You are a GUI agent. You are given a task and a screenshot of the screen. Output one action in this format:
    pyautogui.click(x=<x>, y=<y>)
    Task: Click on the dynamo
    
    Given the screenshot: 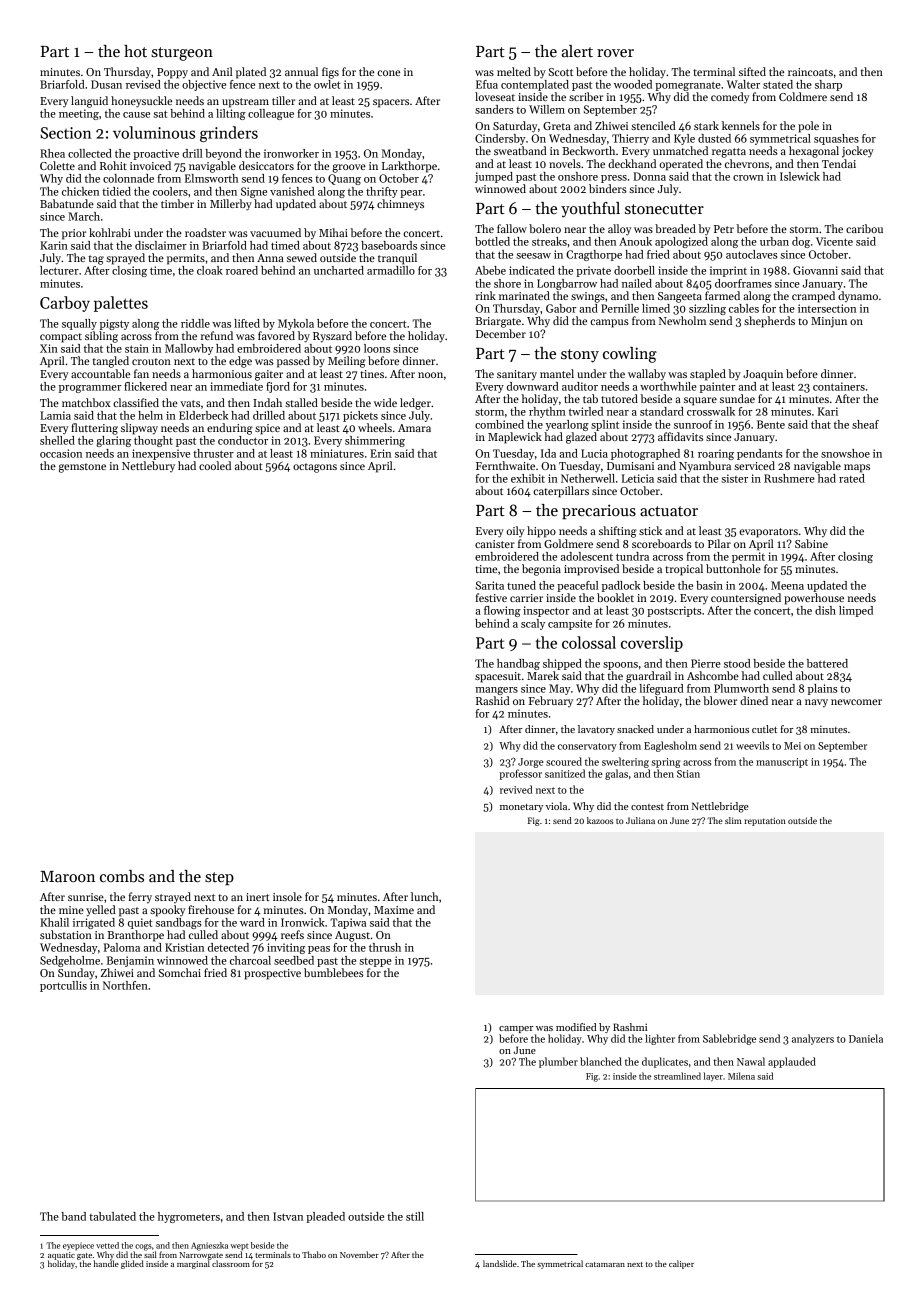 What is the action you would take?
    pyautogui.click(x=858, y=297)
